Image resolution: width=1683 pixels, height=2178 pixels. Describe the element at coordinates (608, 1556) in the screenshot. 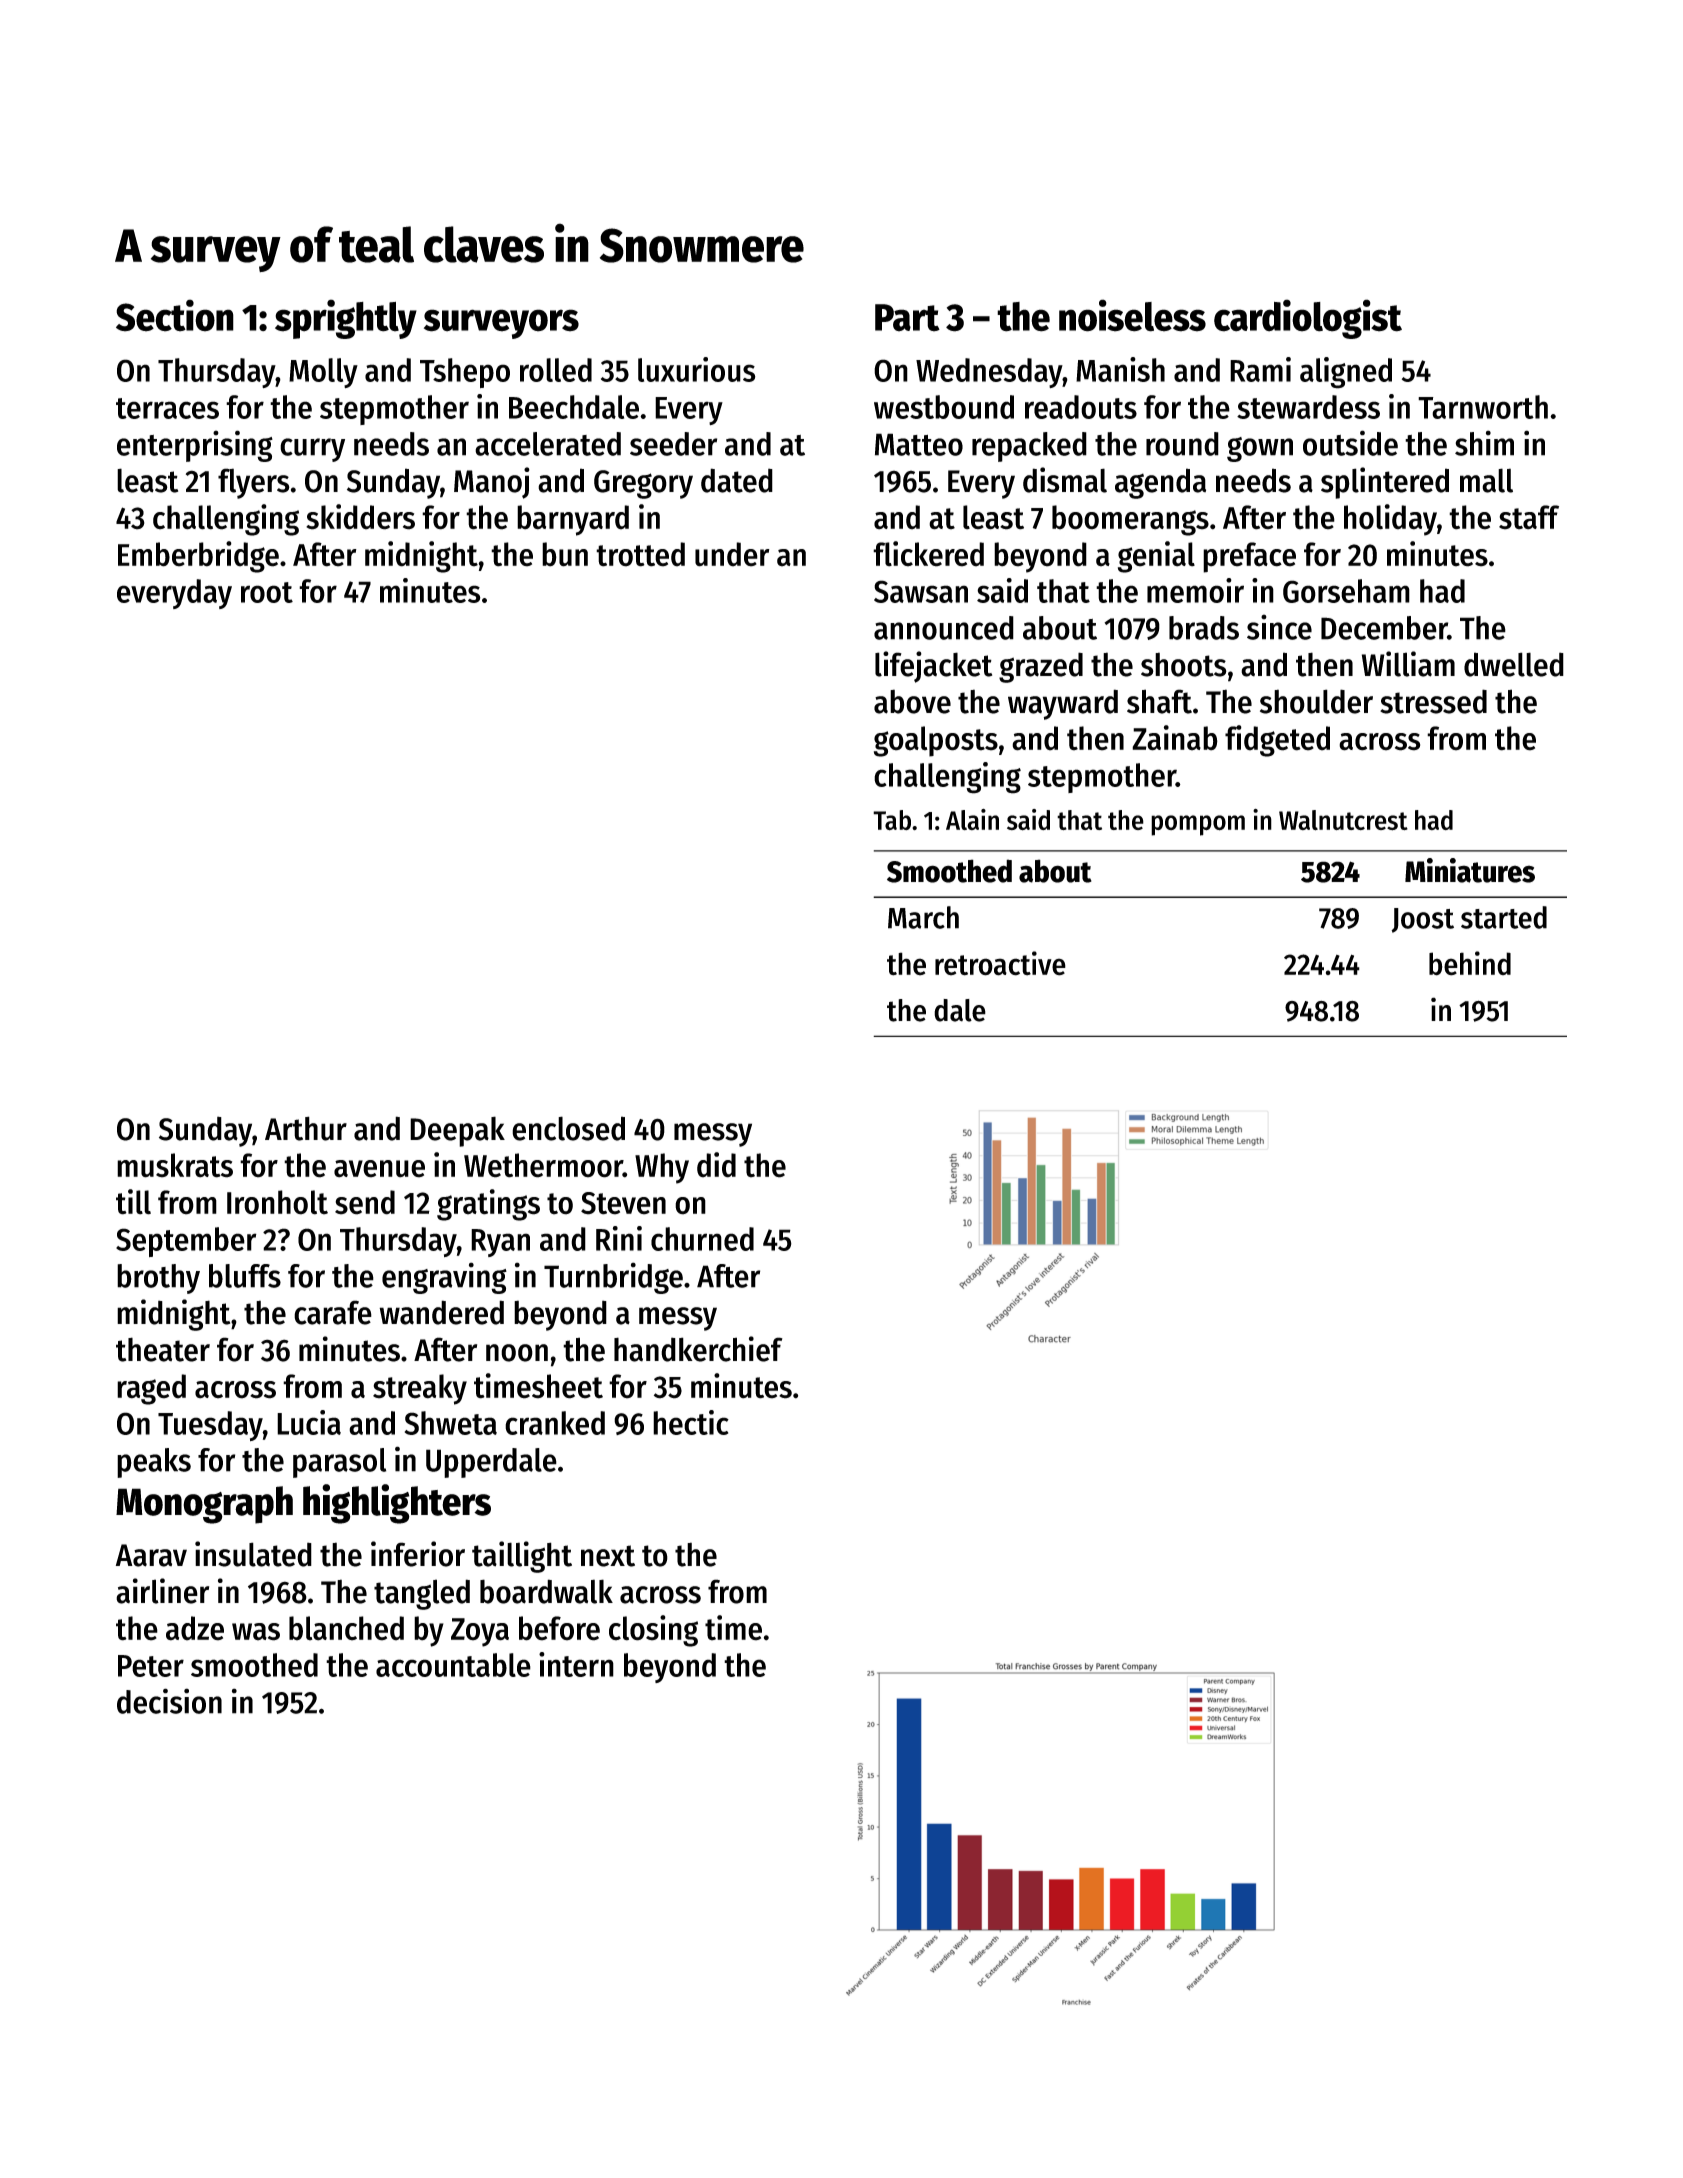

I see `next` at that location.
